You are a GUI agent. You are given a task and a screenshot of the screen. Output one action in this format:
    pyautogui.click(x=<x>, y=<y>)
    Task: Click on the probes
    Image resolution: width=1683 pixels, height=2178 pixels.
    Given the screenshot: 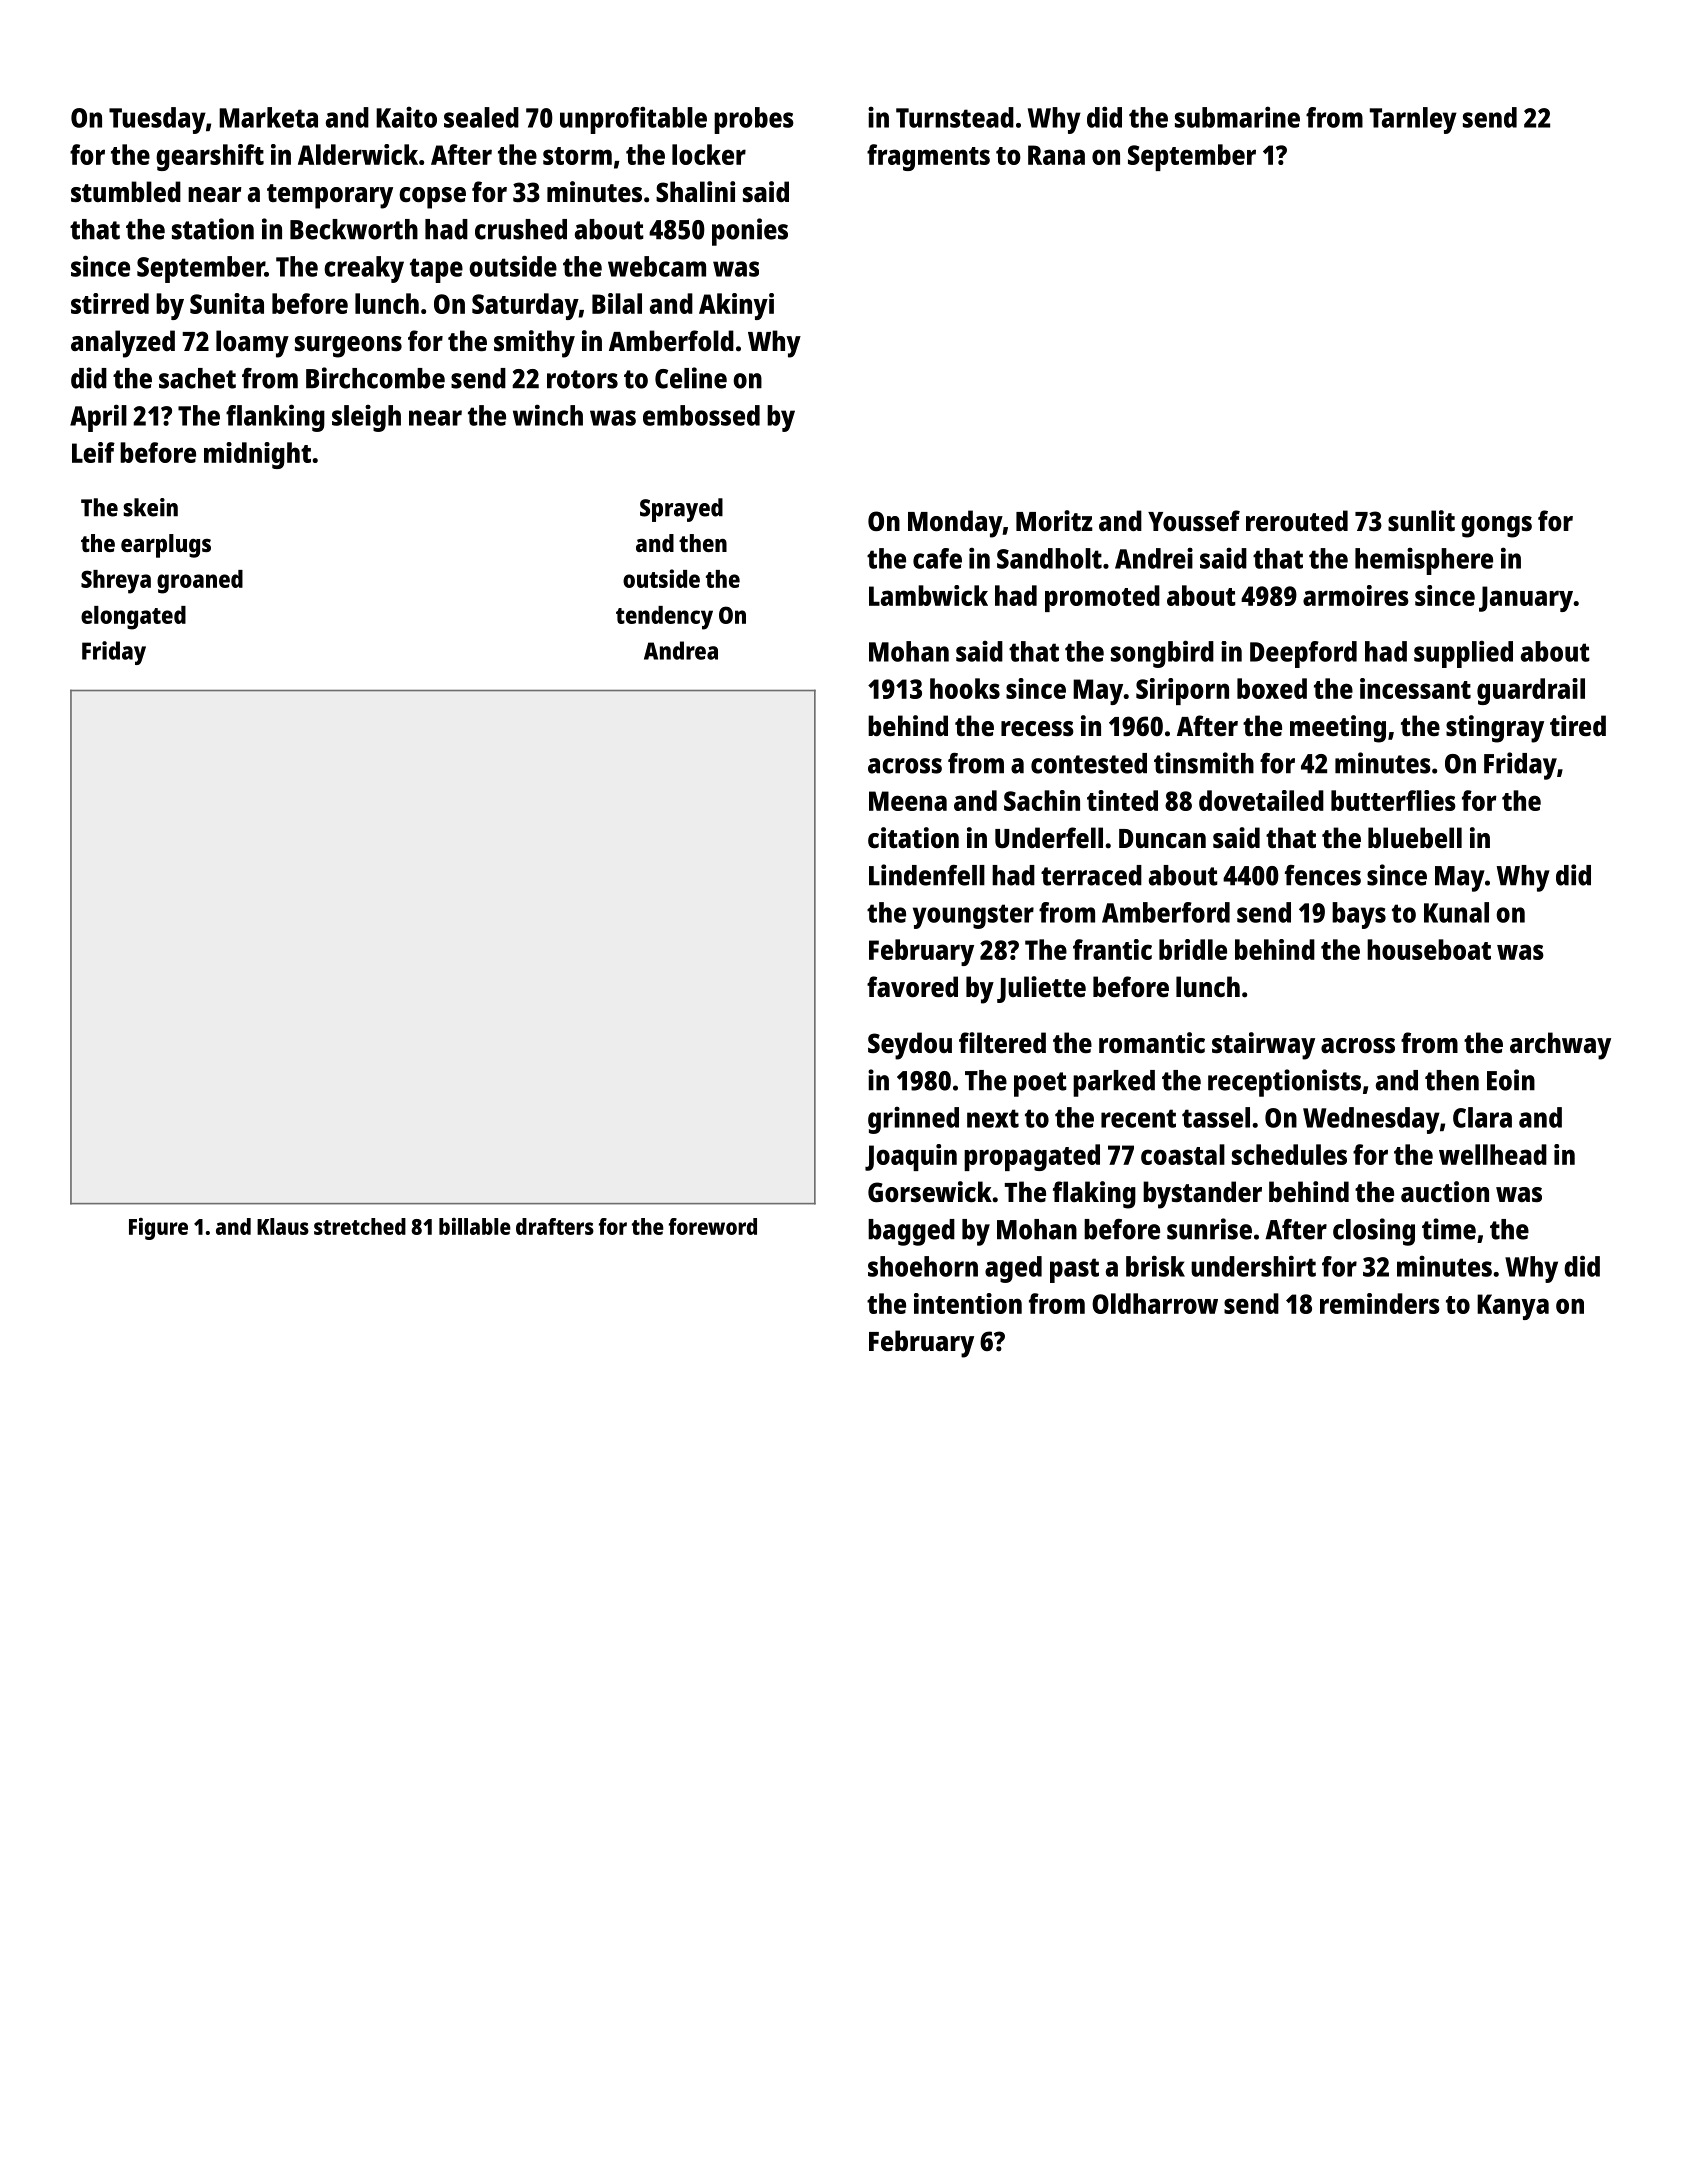 What is the action you would take?
    pyautogui.click(x=754, y=120)
